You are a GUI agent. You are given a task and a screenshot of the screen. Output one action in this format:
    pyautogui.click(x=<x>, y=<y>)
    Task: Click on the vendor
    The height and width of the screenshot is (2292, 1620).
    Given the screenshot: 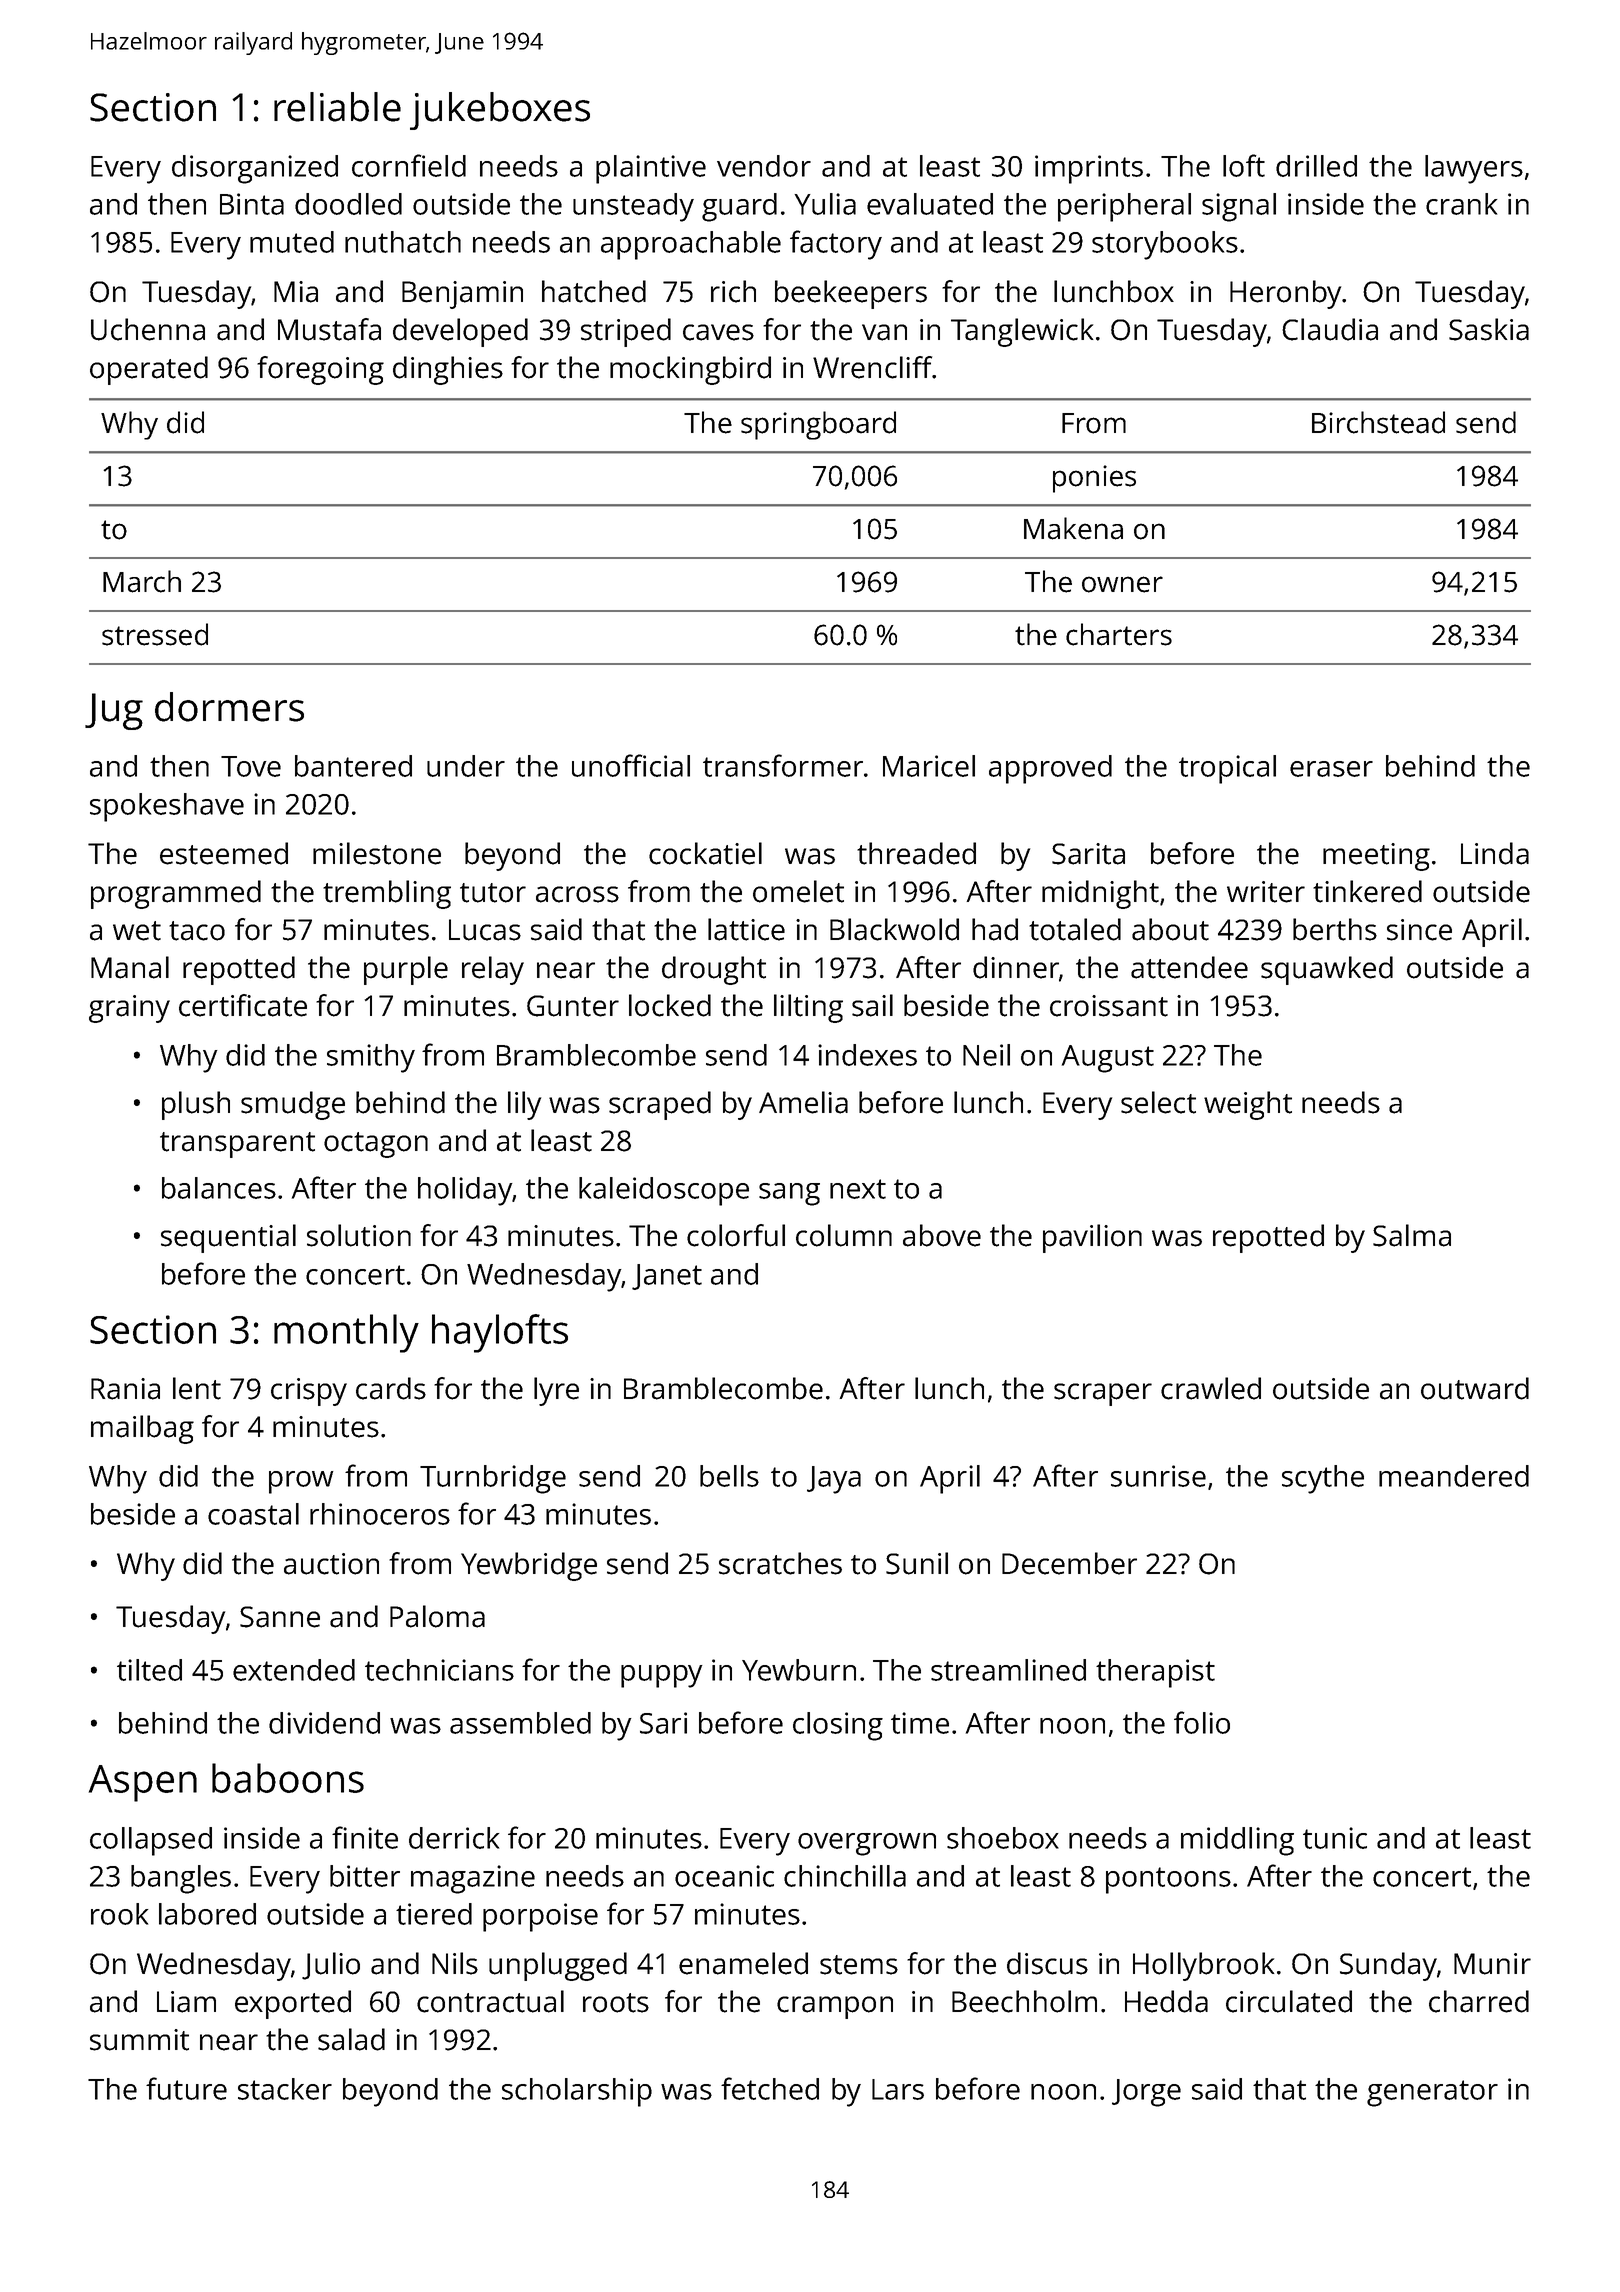 What is the action you would take?
    pyautogui.click(x=764, y=166)
